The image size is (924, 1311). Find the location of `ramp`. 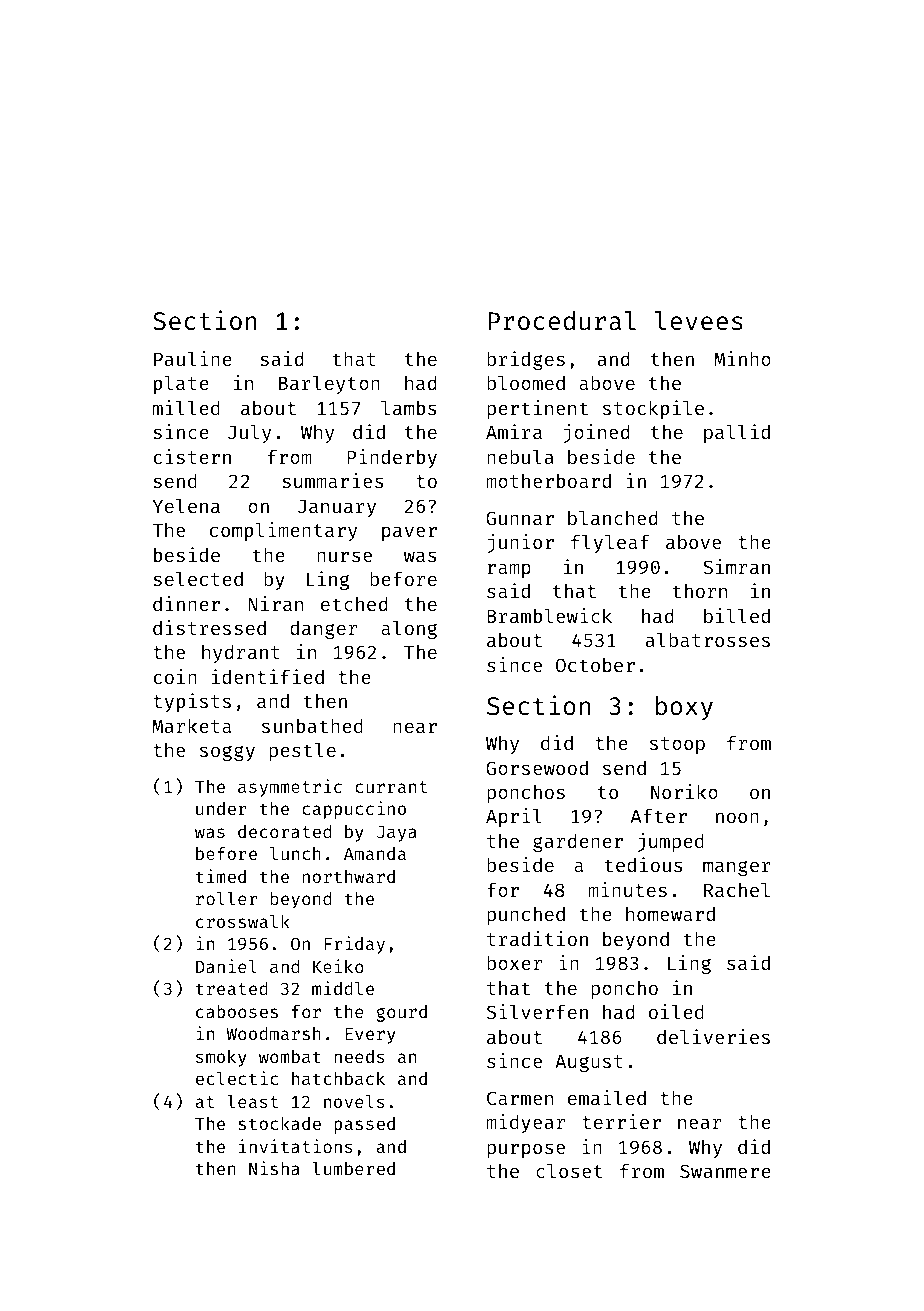

ramp is located at coordinates (509, 570).
